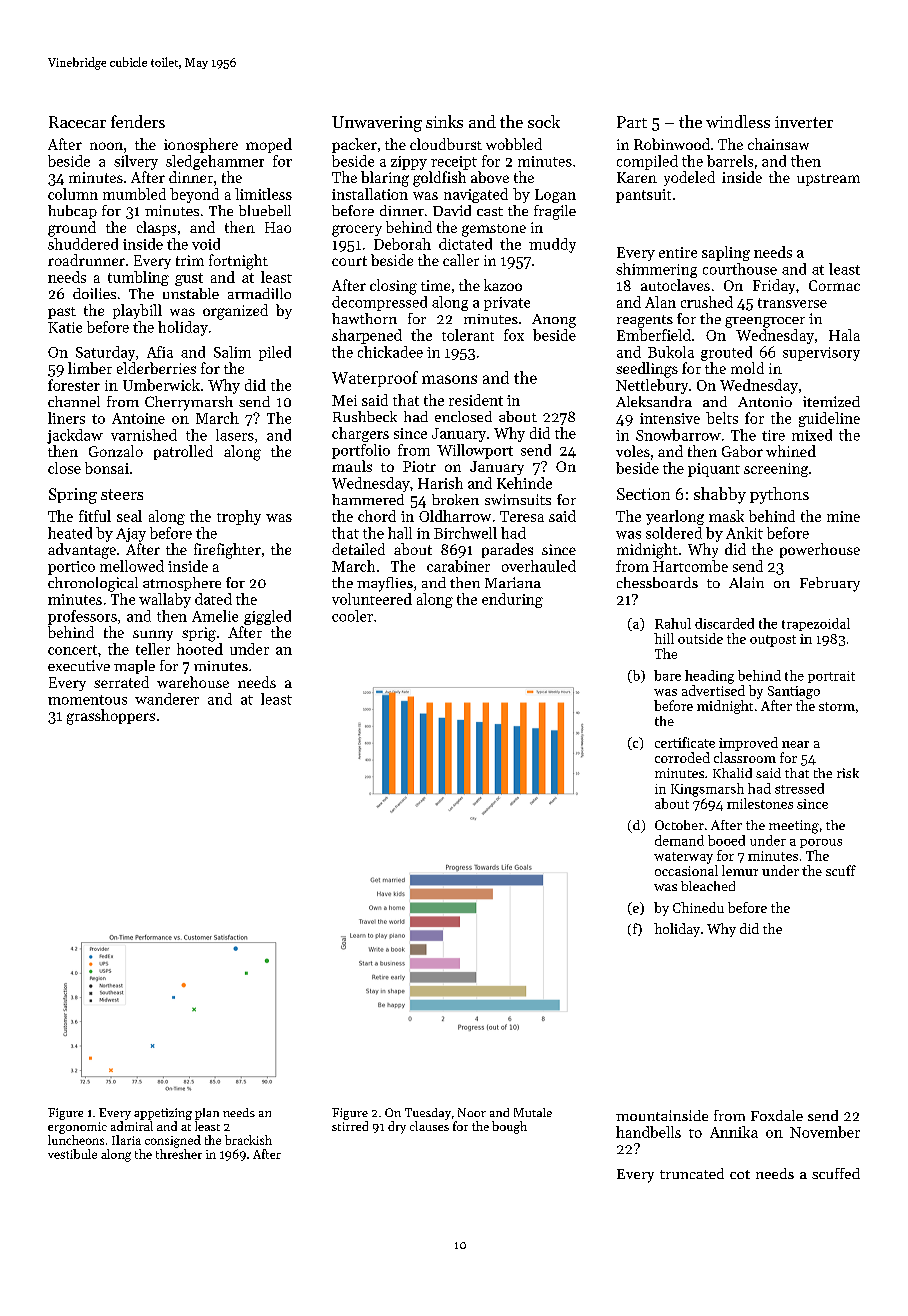  Describe the element at coordinates (132, 566) in the screenshot. I see `mellowed` at that location.
